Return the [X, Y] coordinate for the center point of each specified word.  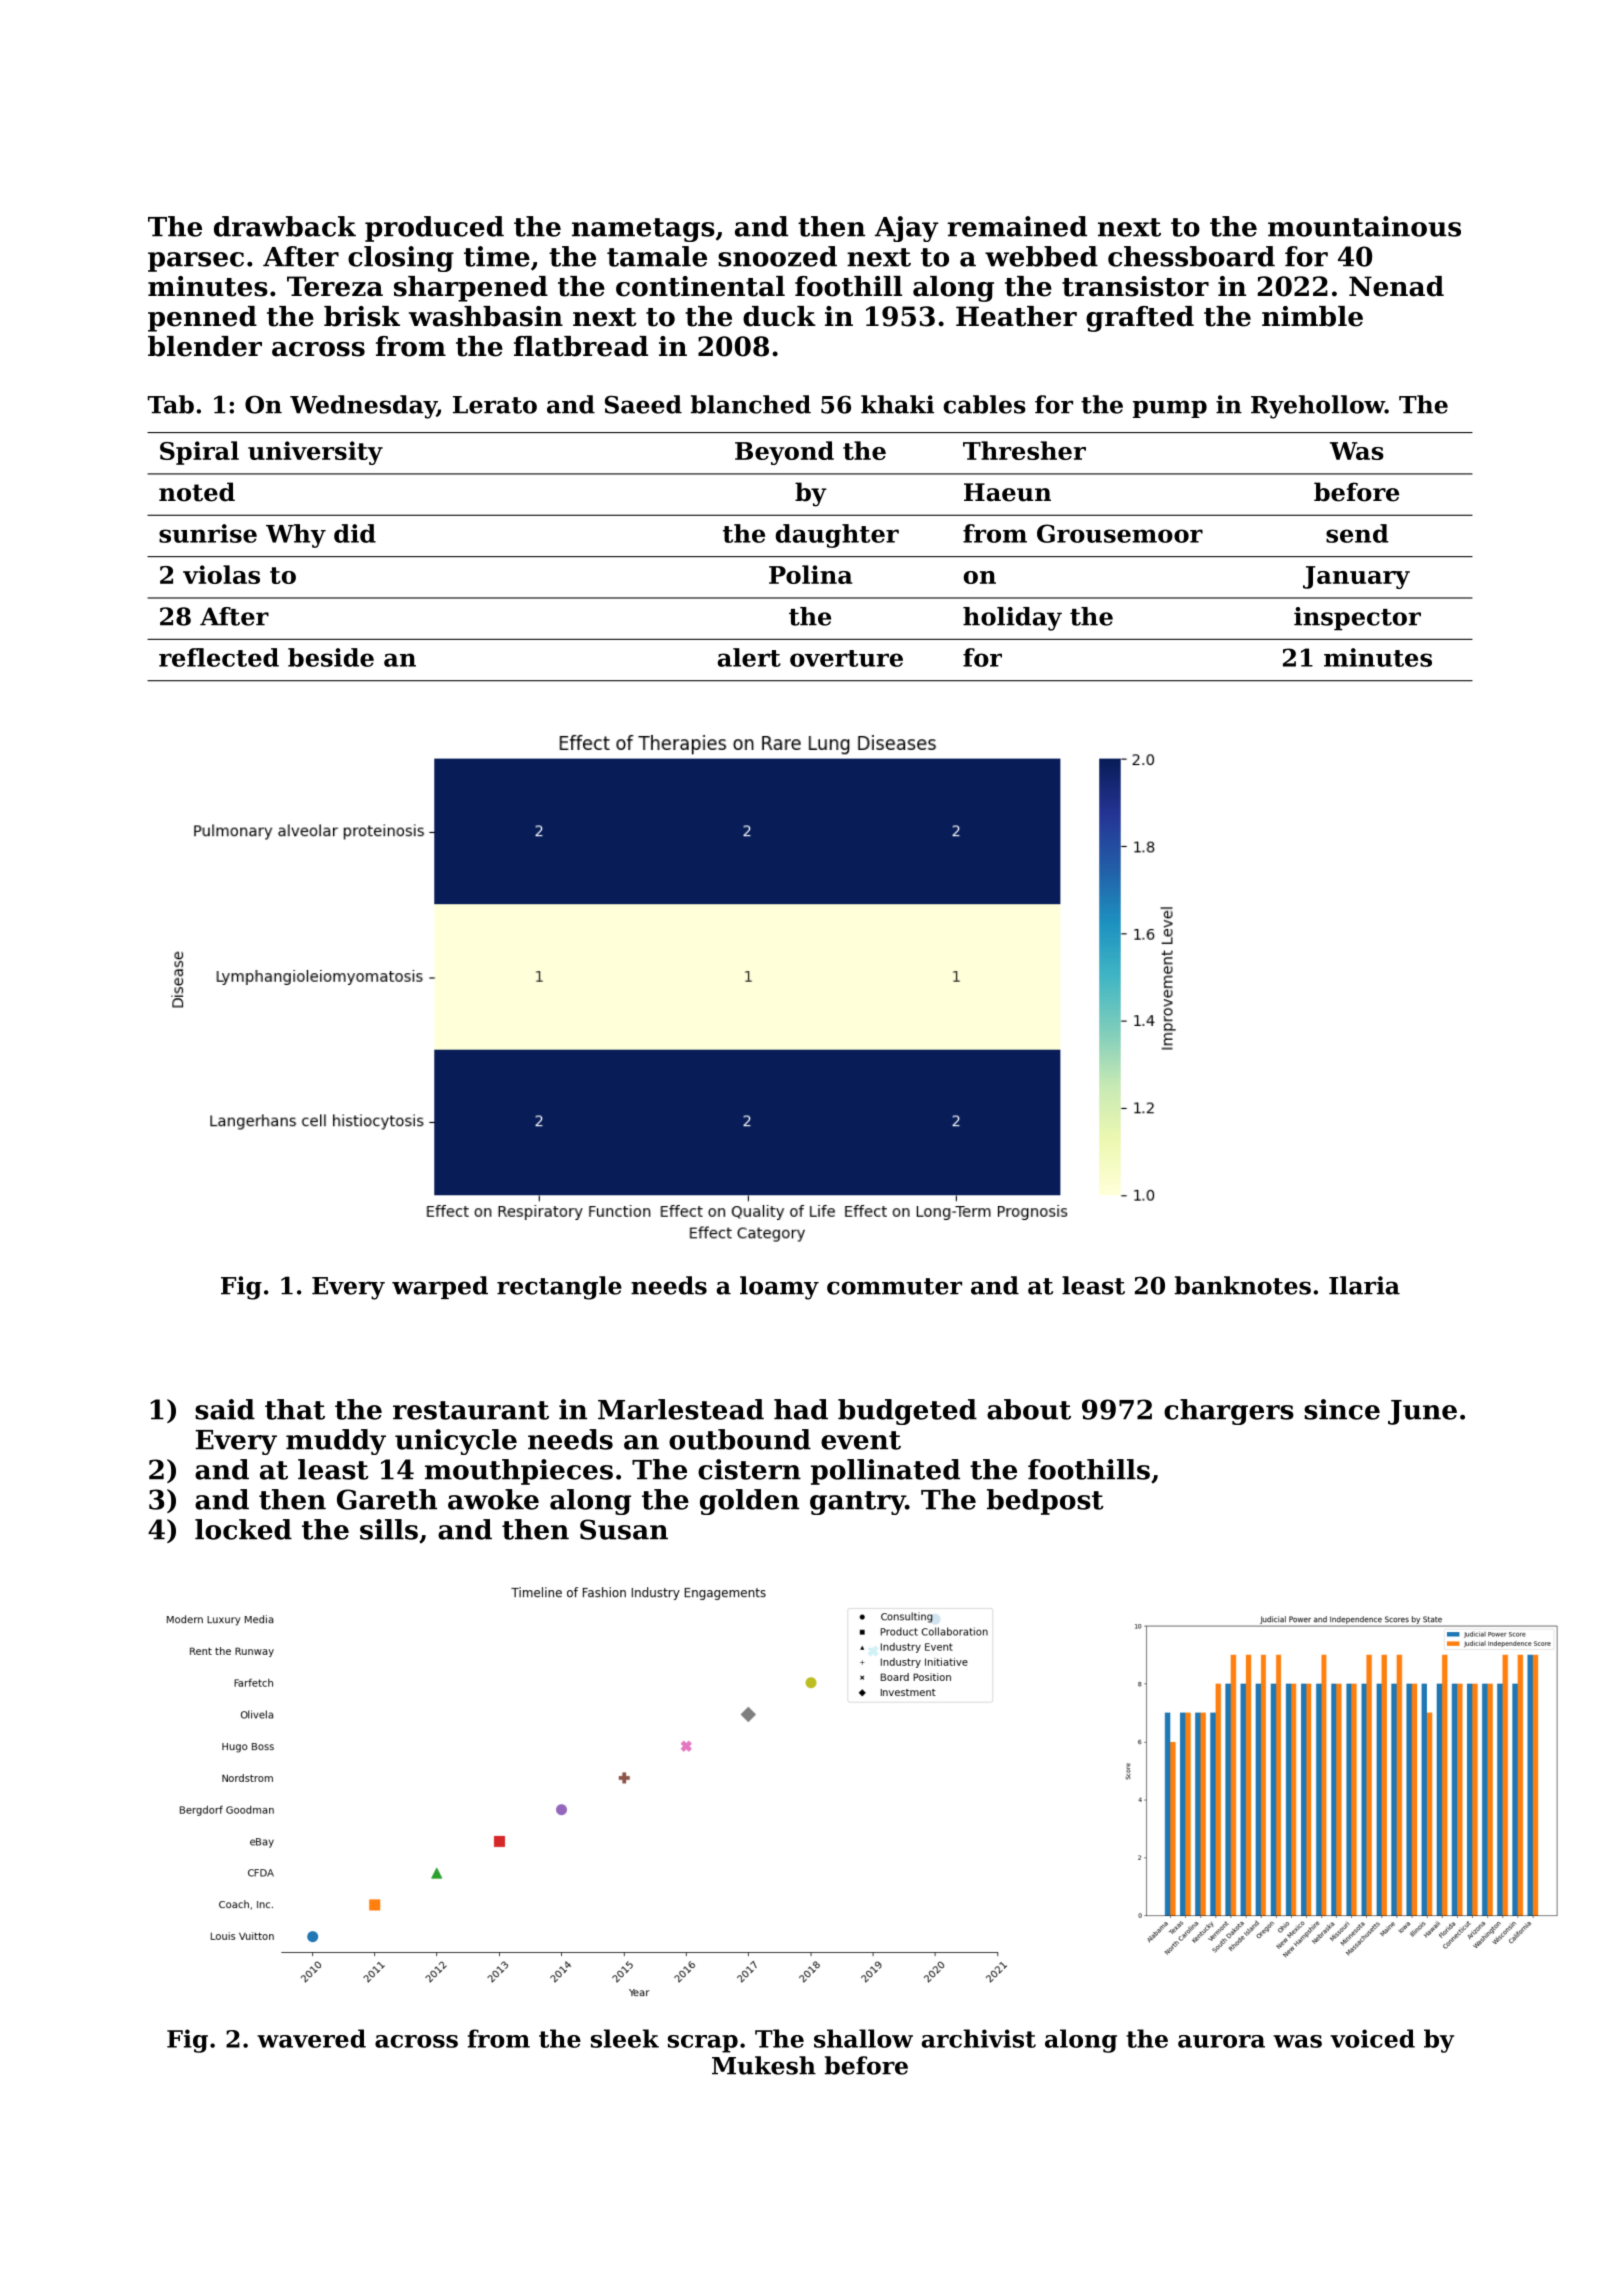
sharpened [471, 289]
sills [389, 1529]
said [225, 1409]
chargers [1229, 1412]
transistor [1135, 286]
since [1342, 1409]
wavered [311, 2038]
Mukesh [764, 2065]
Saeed [643, 404]
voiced [1372, 2038]
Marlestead [681, 1409]
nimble [1312, 316]
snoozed [777, 256]
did [355, 533]
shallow [863, 2038]
